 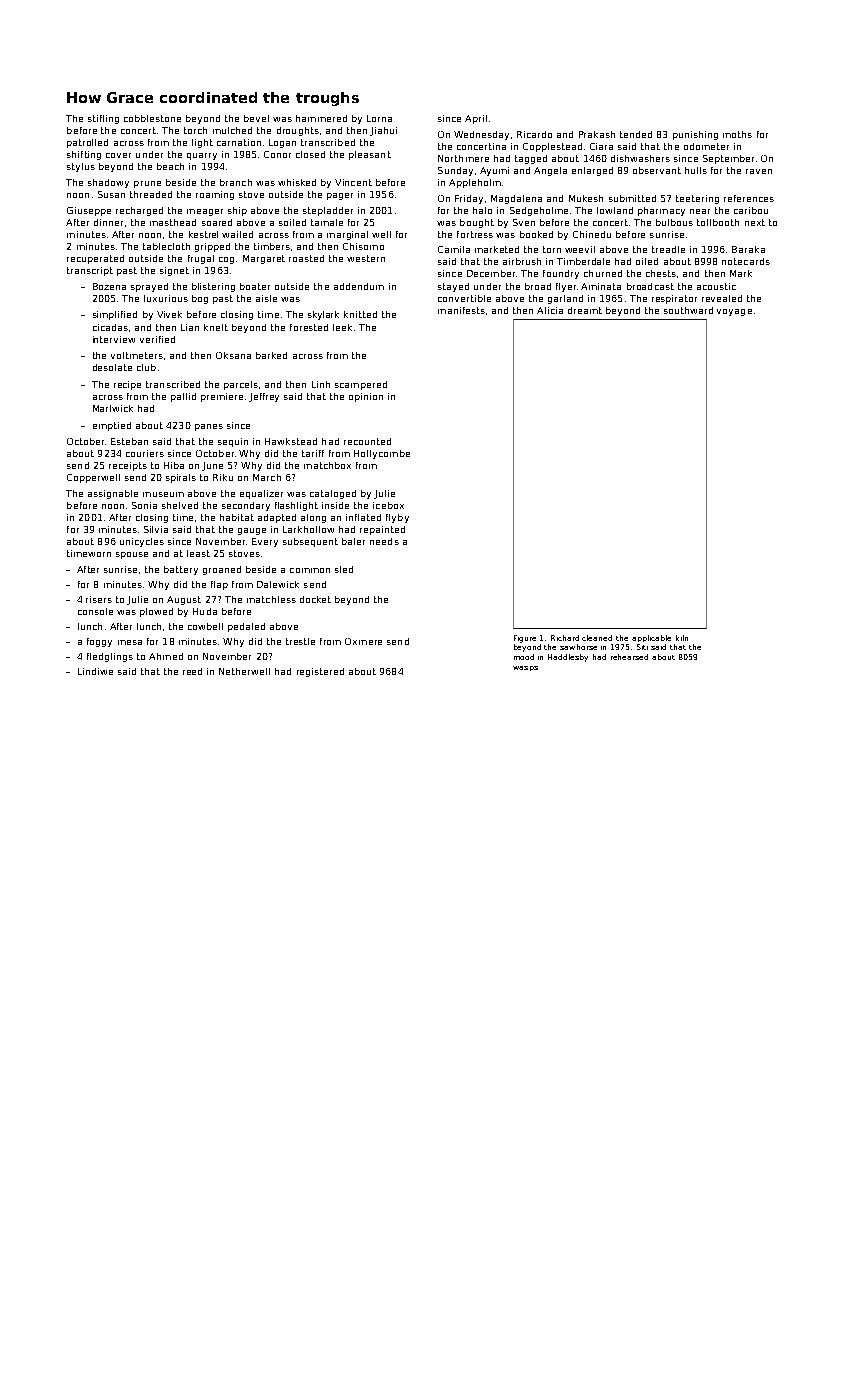 What do you see at coordinates (388, 505) in the image?
I see `icebox` at bounding box center [388, 505].
